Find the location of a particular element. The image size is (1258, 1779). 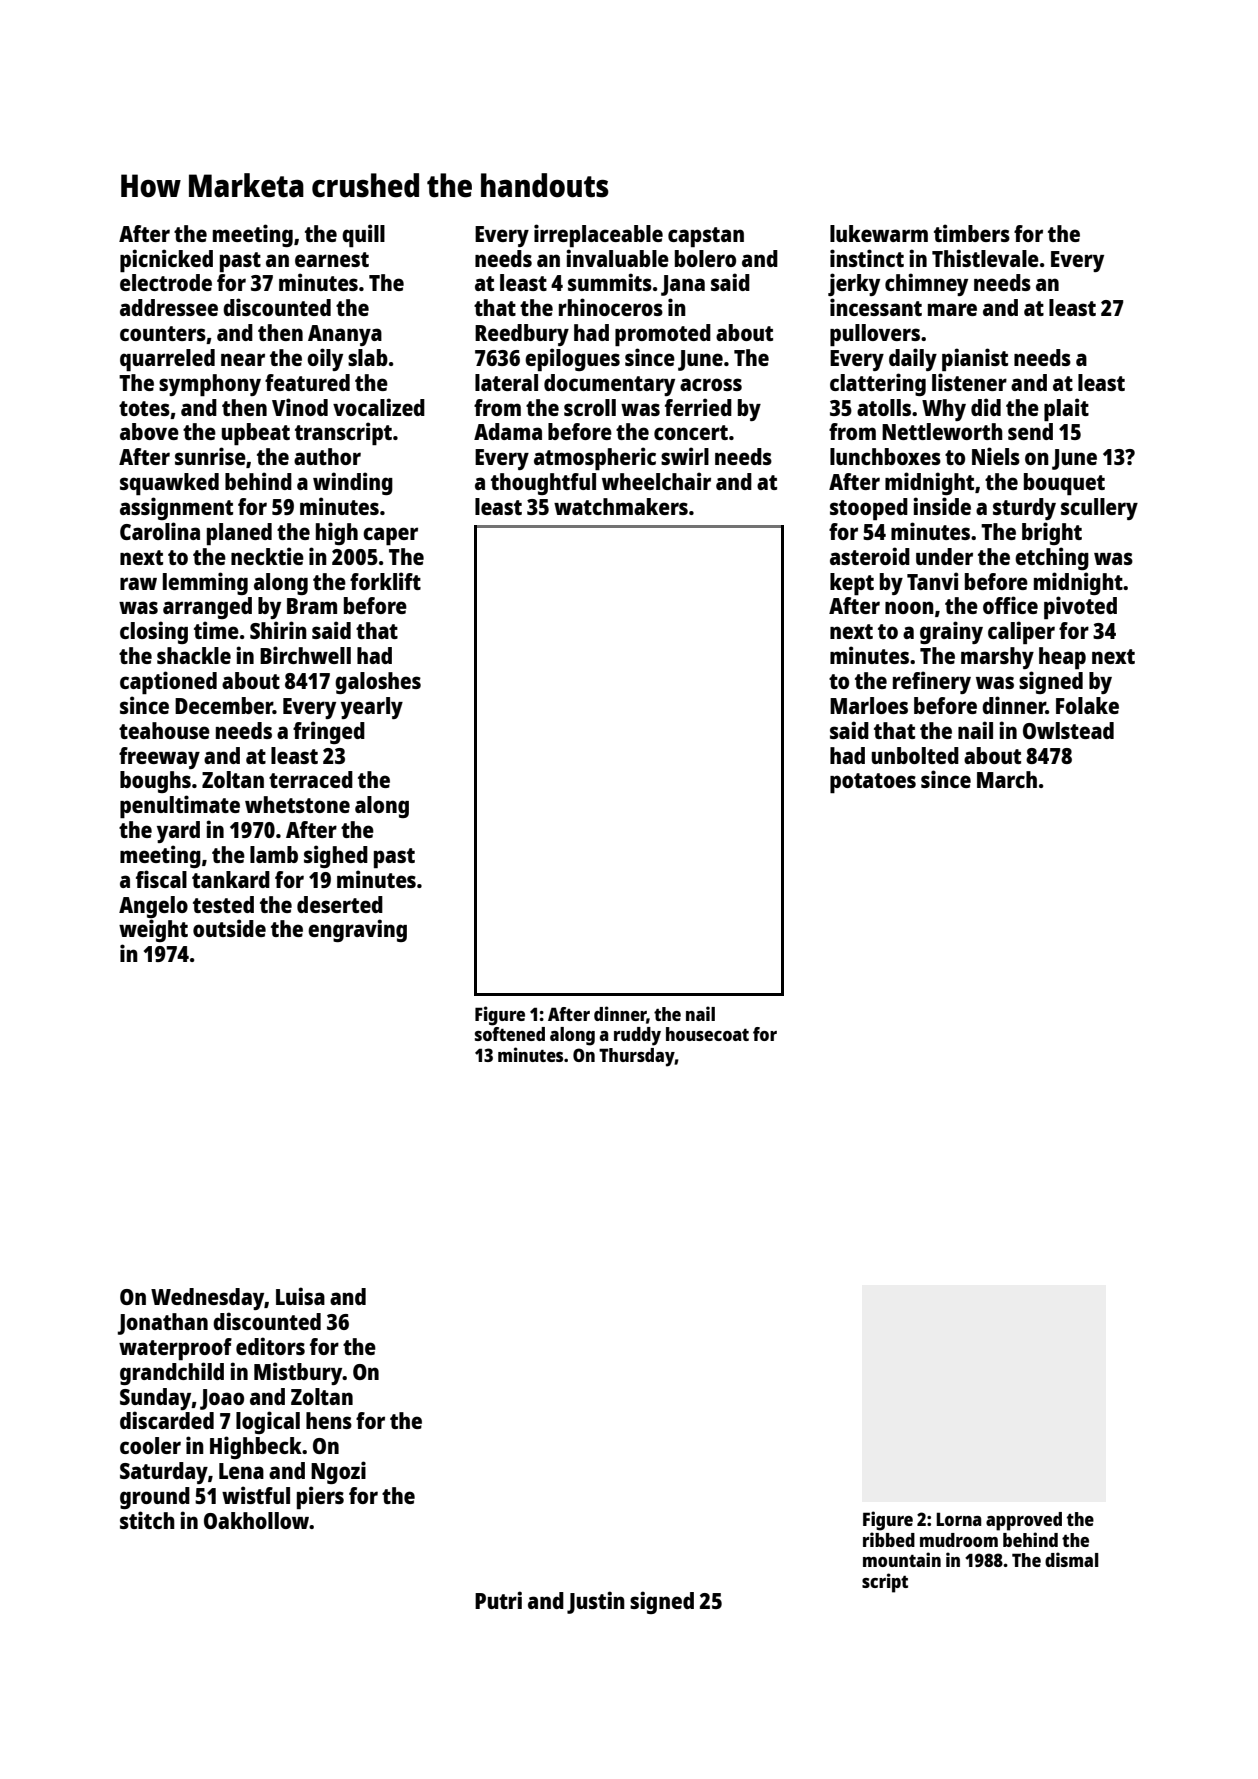

March is located at coordinates (1007, 779).
